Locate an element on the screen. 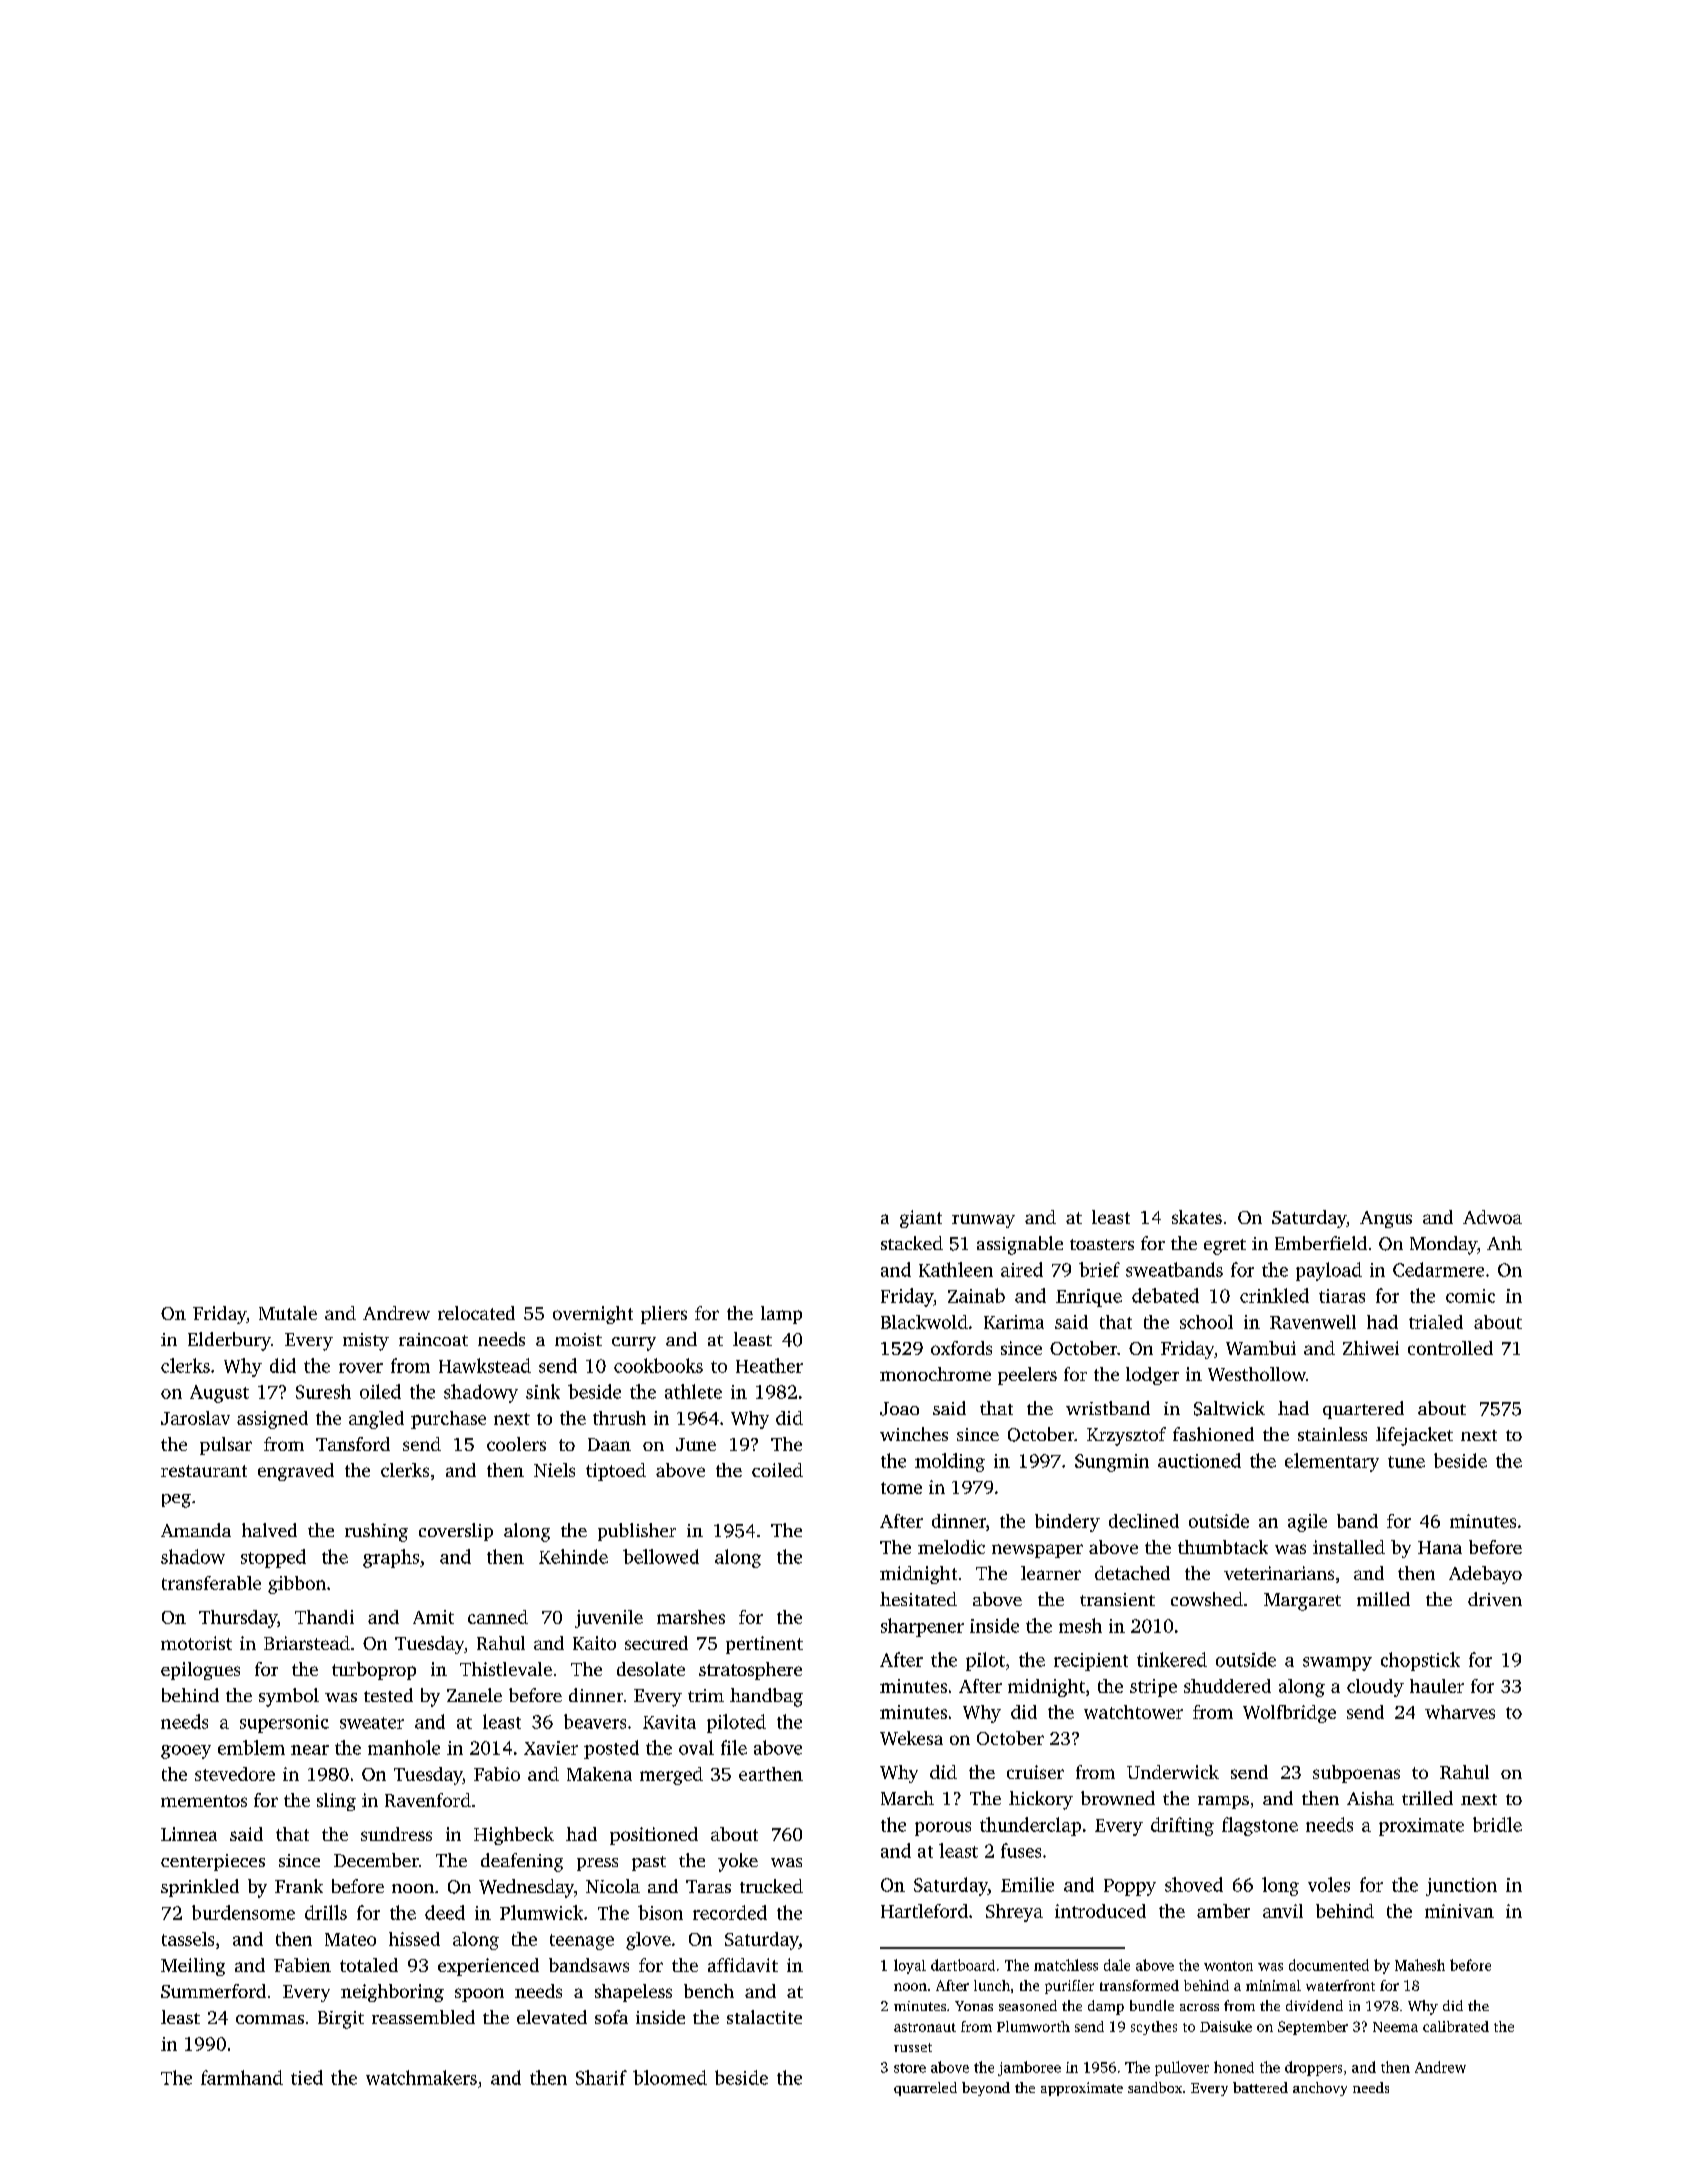 The image size is (1683, 2178). lifejacket is located at coordinates (1414, 1436).
